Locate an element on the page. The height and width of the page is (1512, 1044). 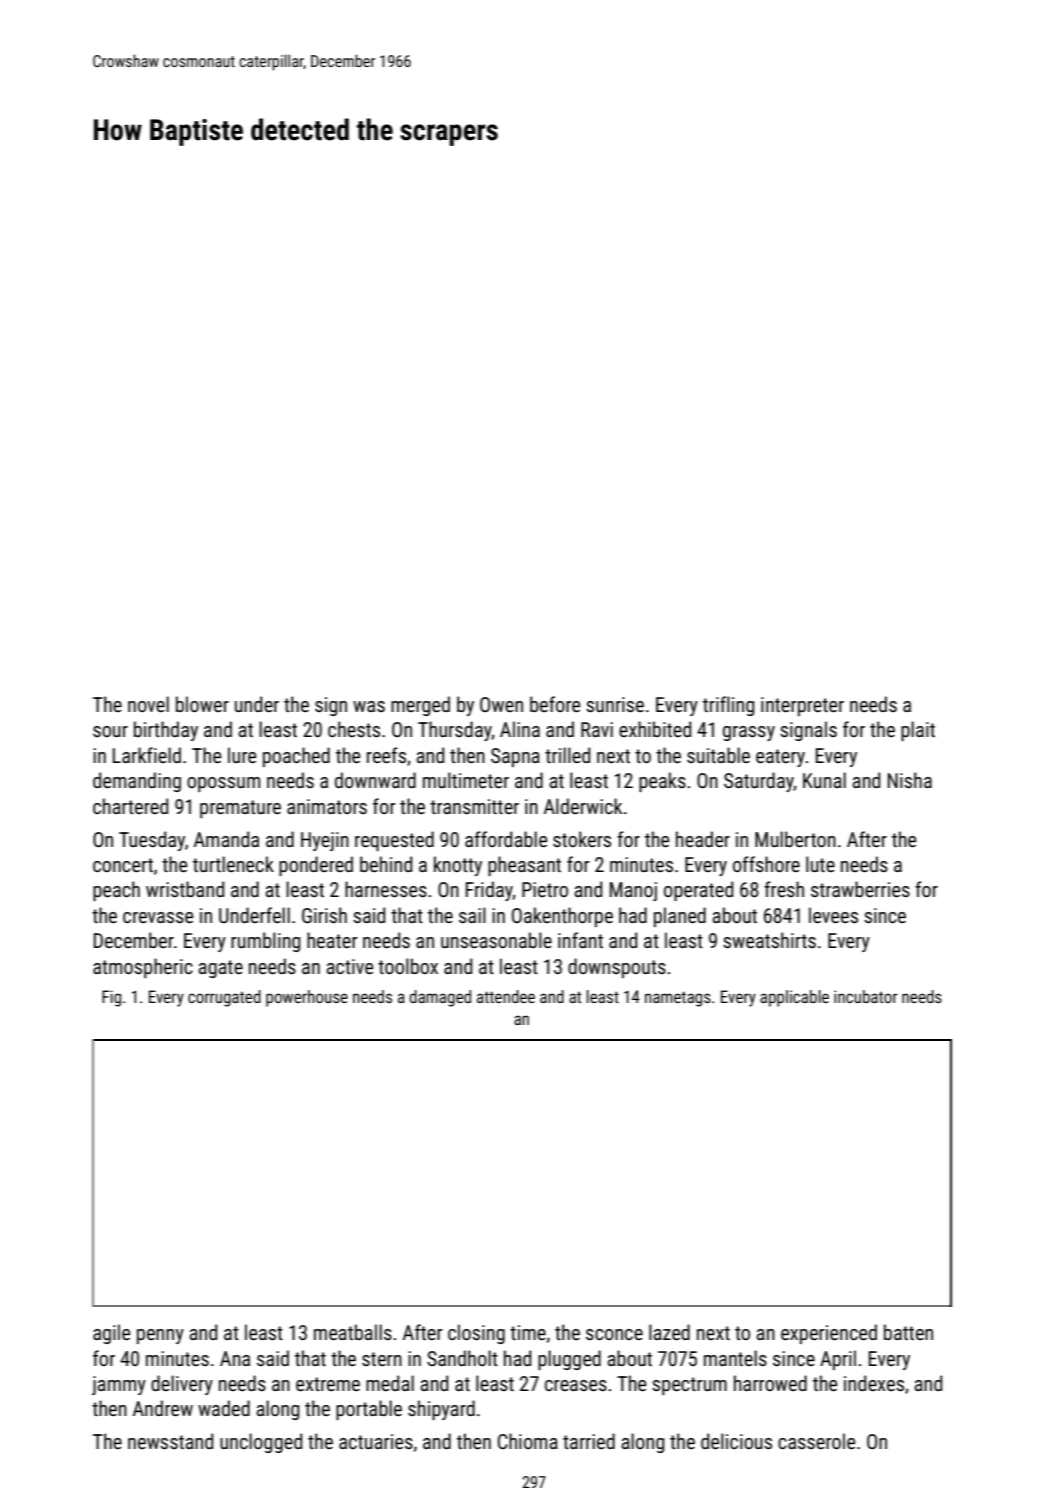
casserole is located at coordinates (816, 1441).
